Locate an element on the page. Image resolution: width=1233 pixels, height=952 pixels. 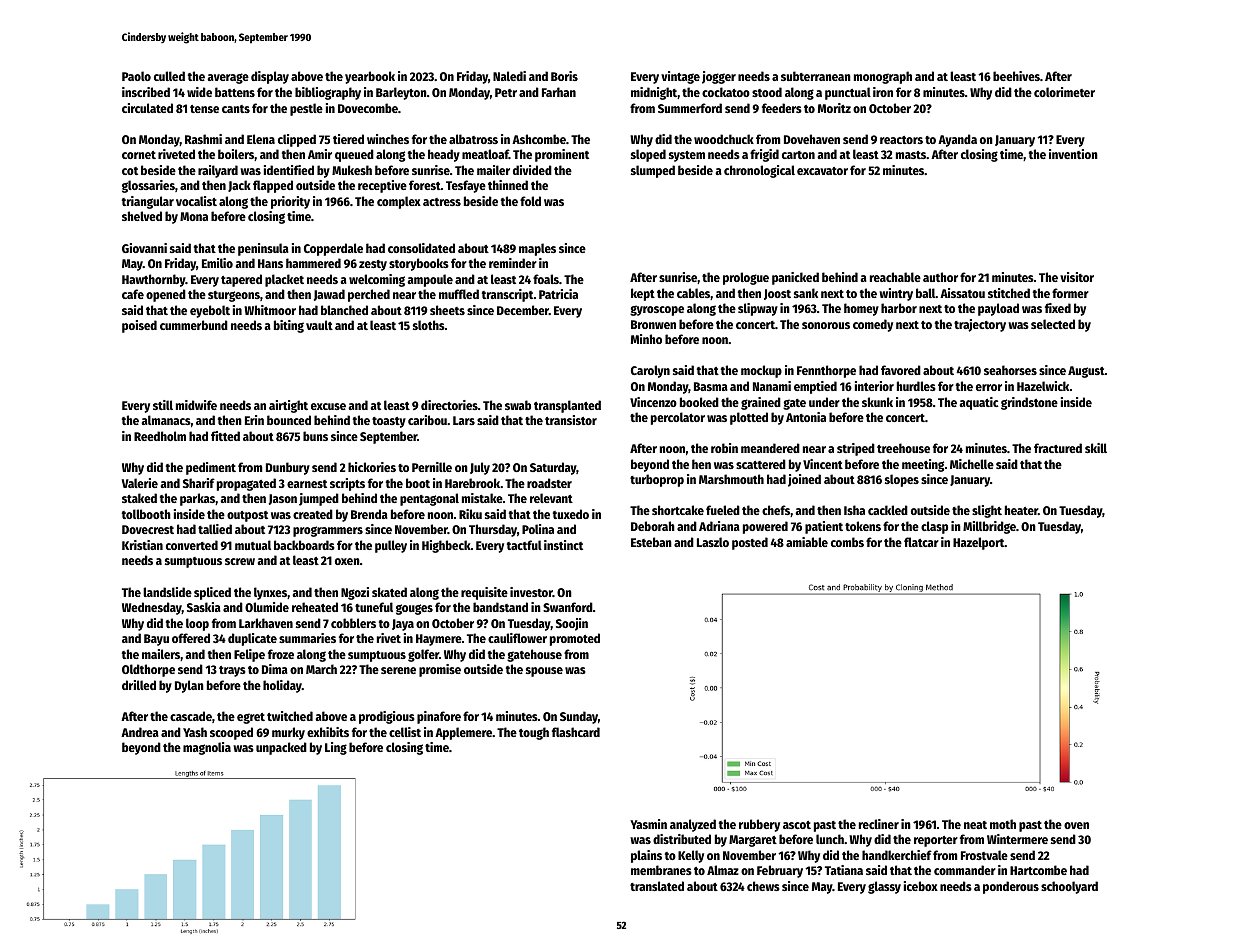
yearbook is located at coordinates (370, 77).
